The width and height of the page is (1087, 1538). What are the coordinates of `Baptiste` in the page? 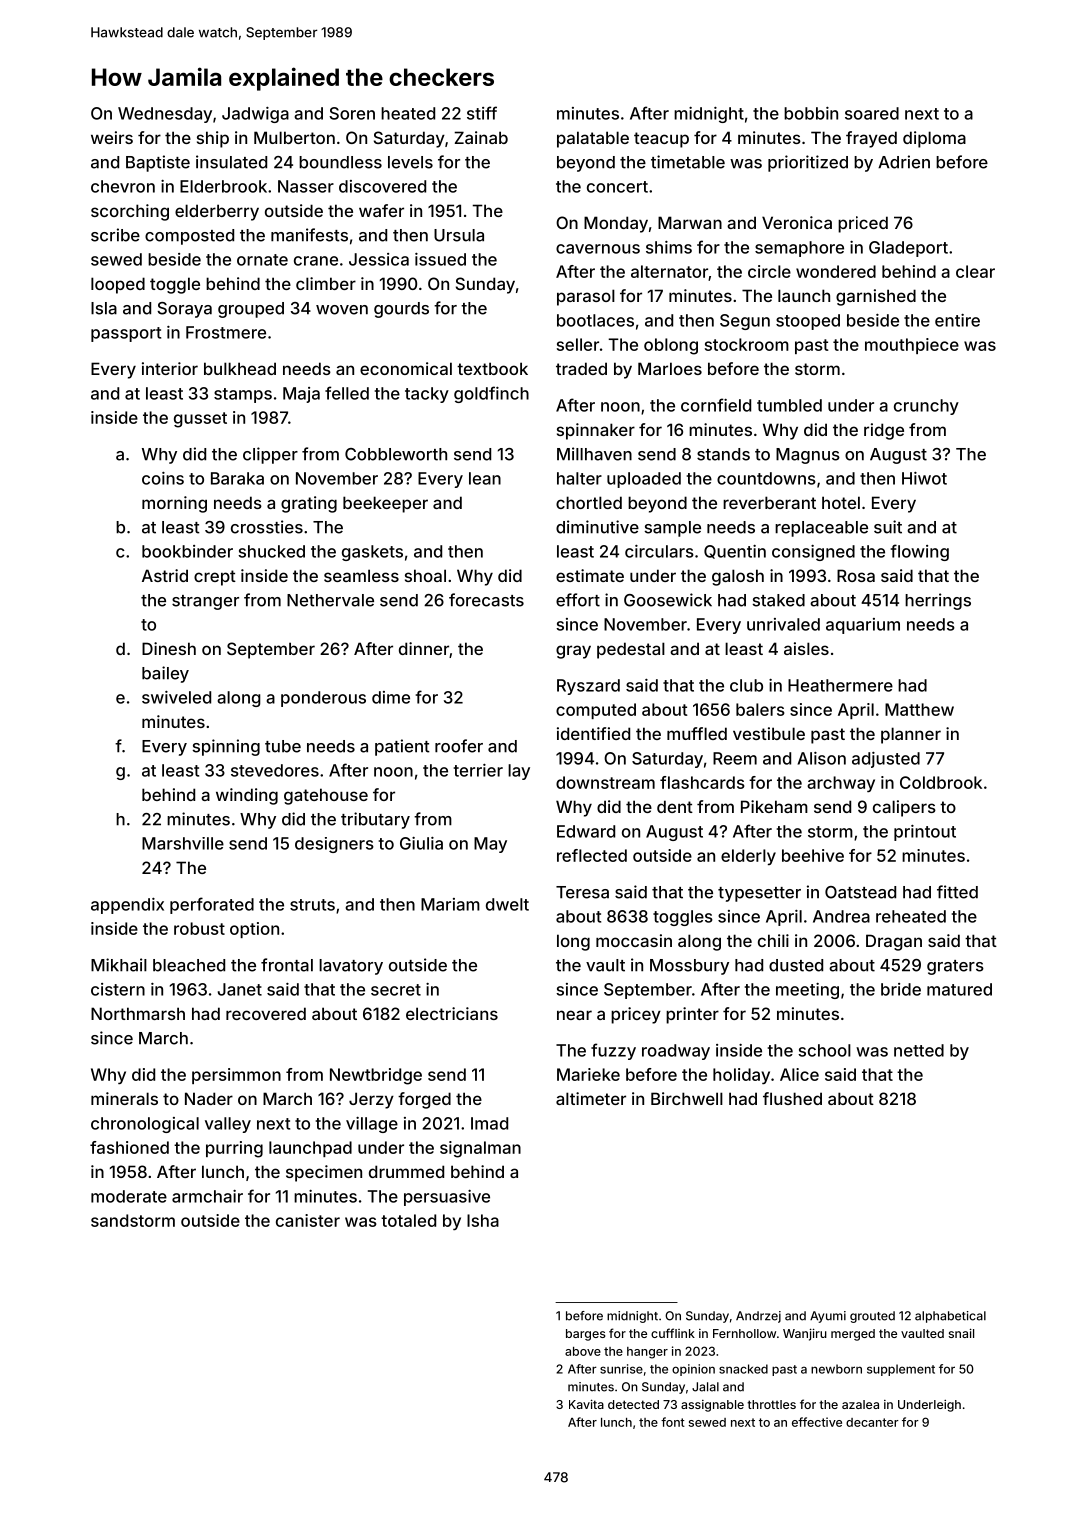 It's located at (158, 163).
